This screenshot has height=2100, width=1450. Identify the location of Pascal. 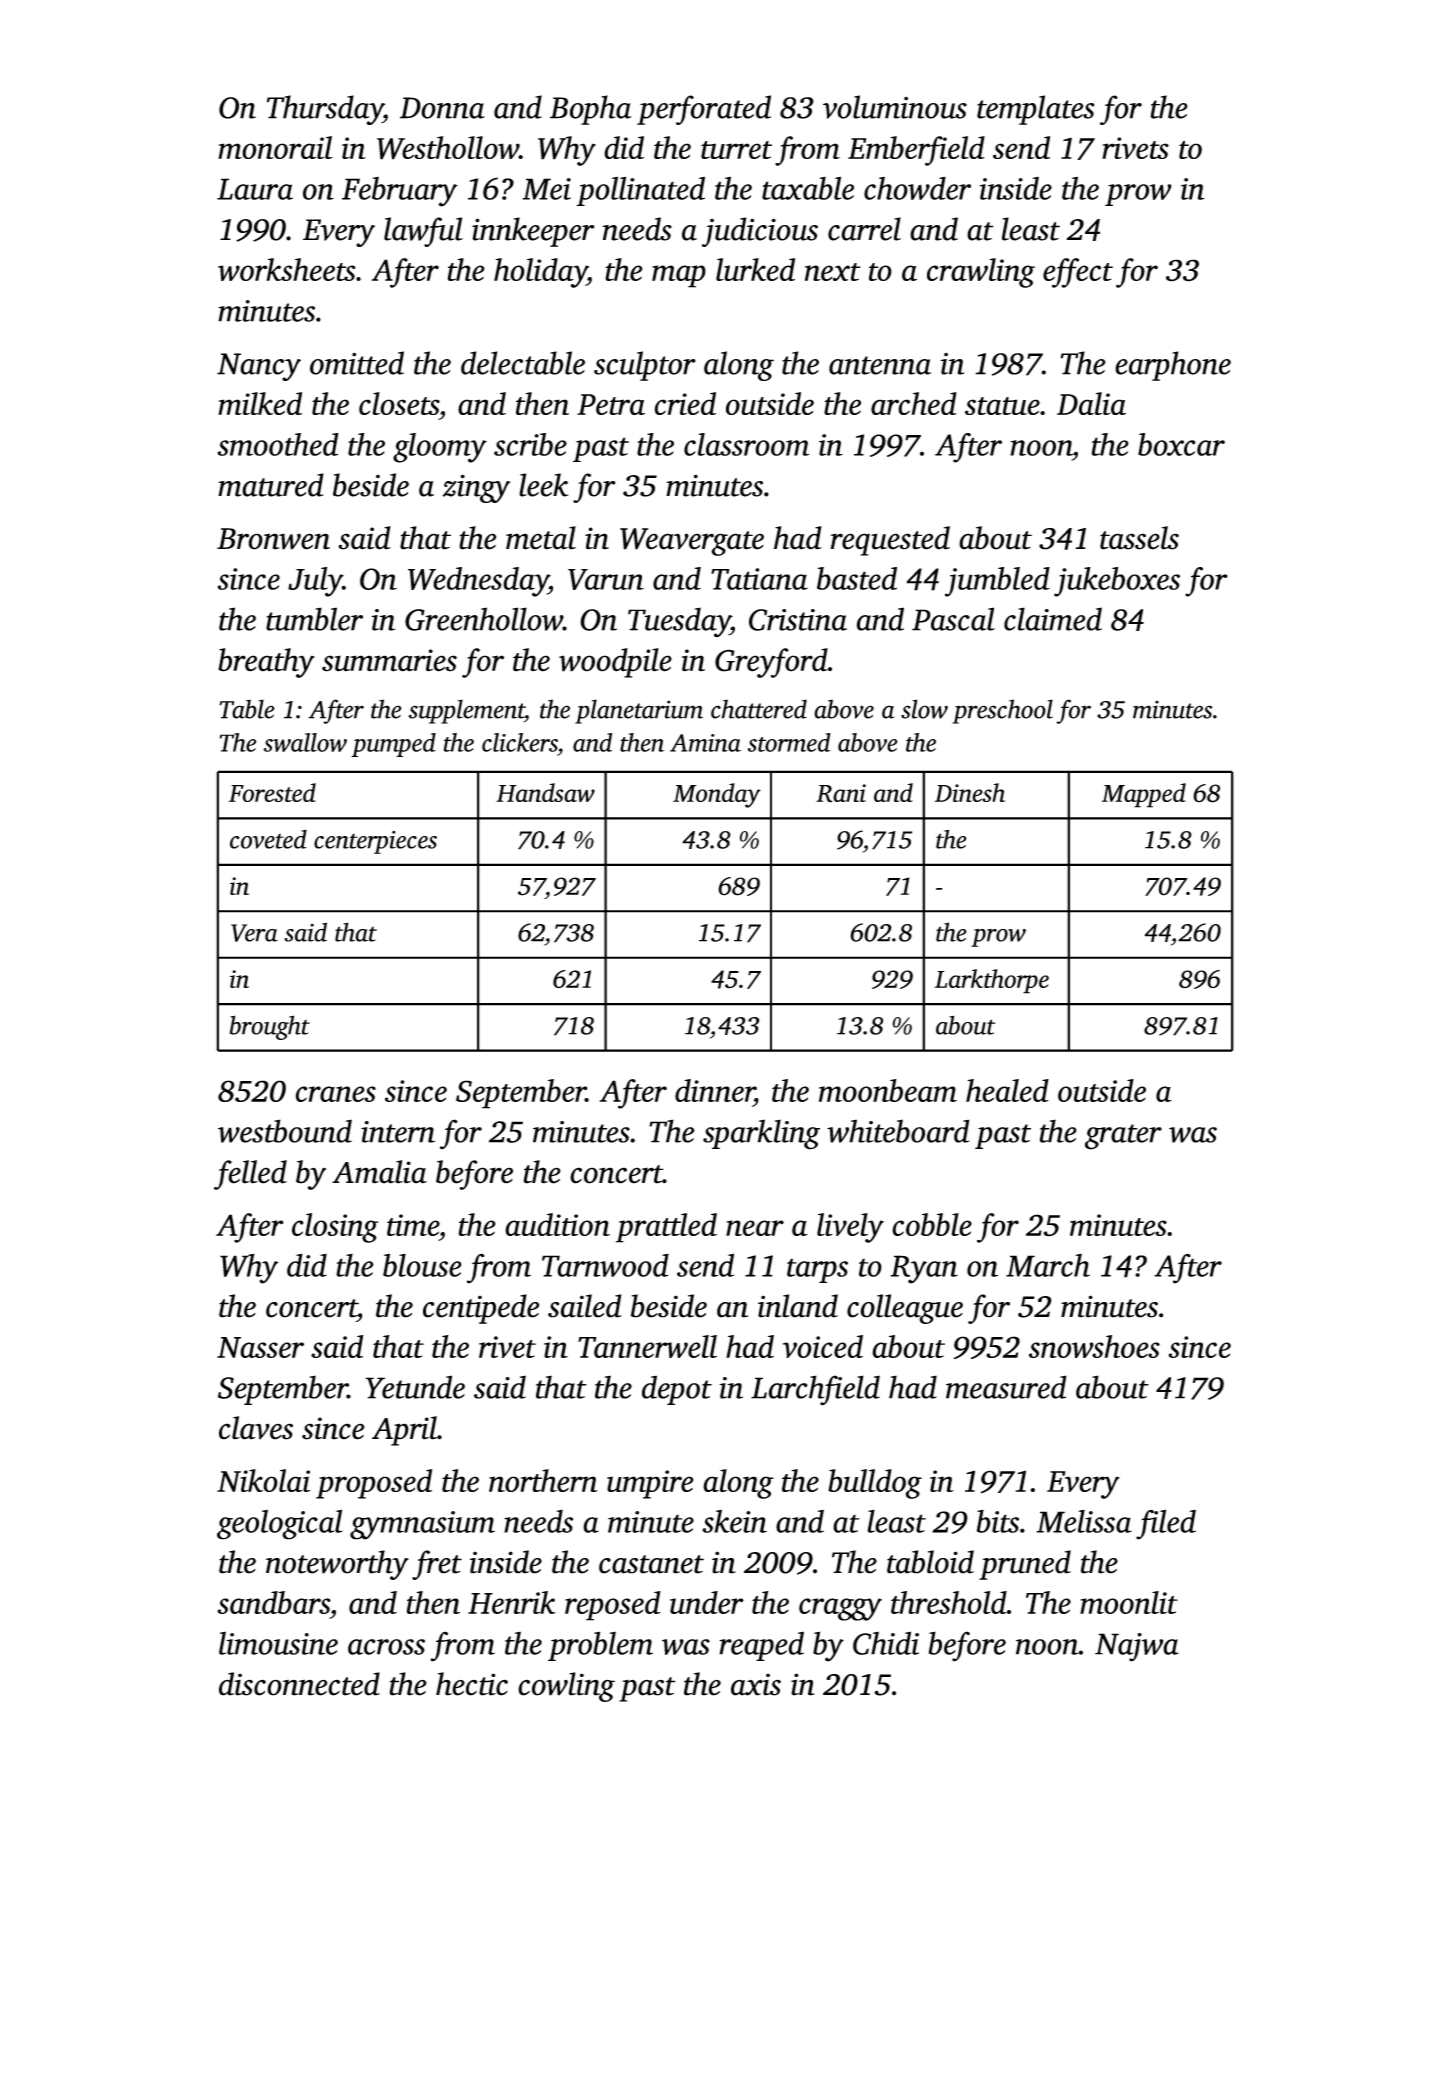
(953, 619).
